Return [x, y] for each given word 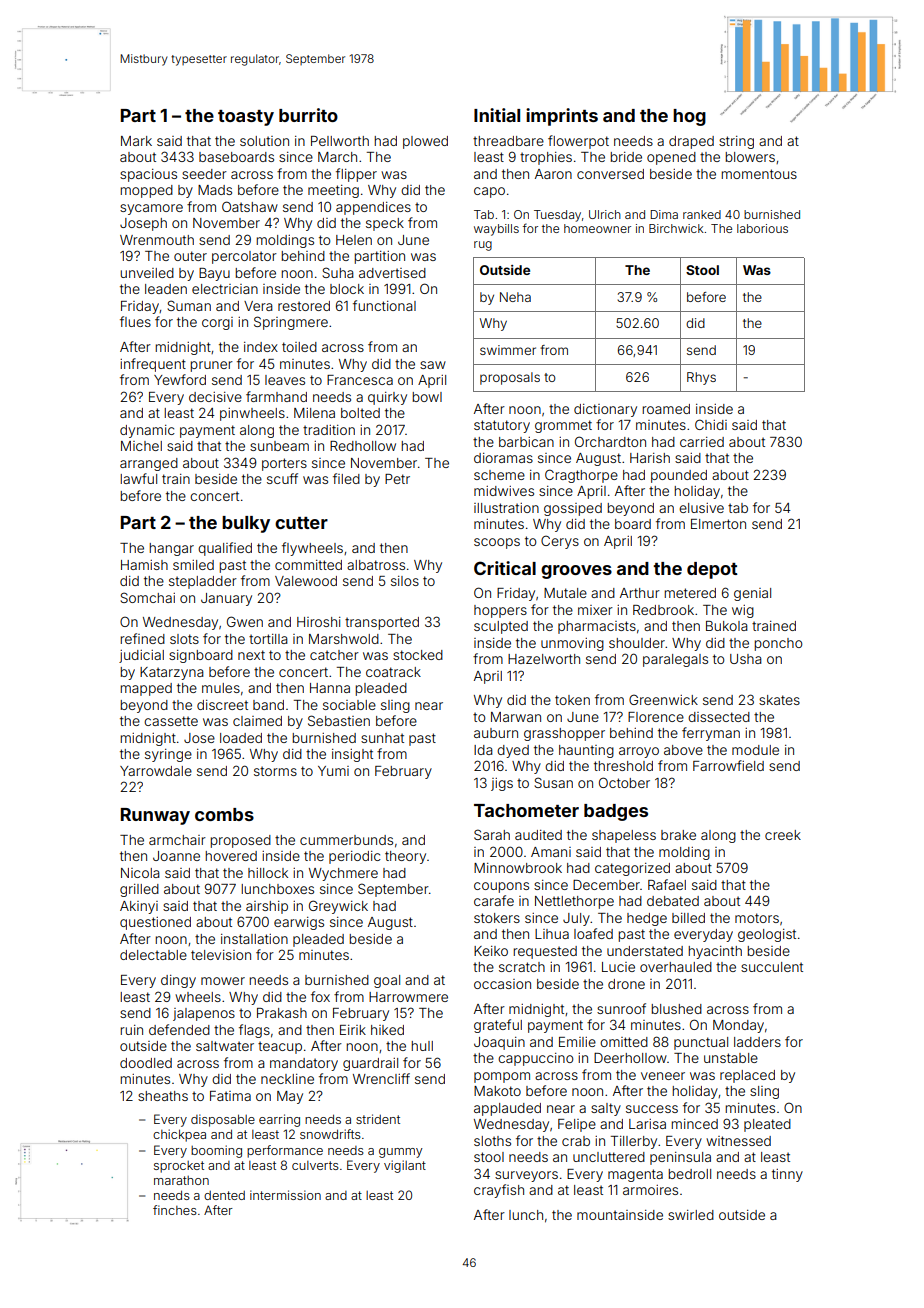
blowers [750, 157]
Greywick [338, 907]
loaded [241, 738]
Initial [497, 115]
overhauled [676, 967]
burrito [308, 115]
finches [175, 1210]
